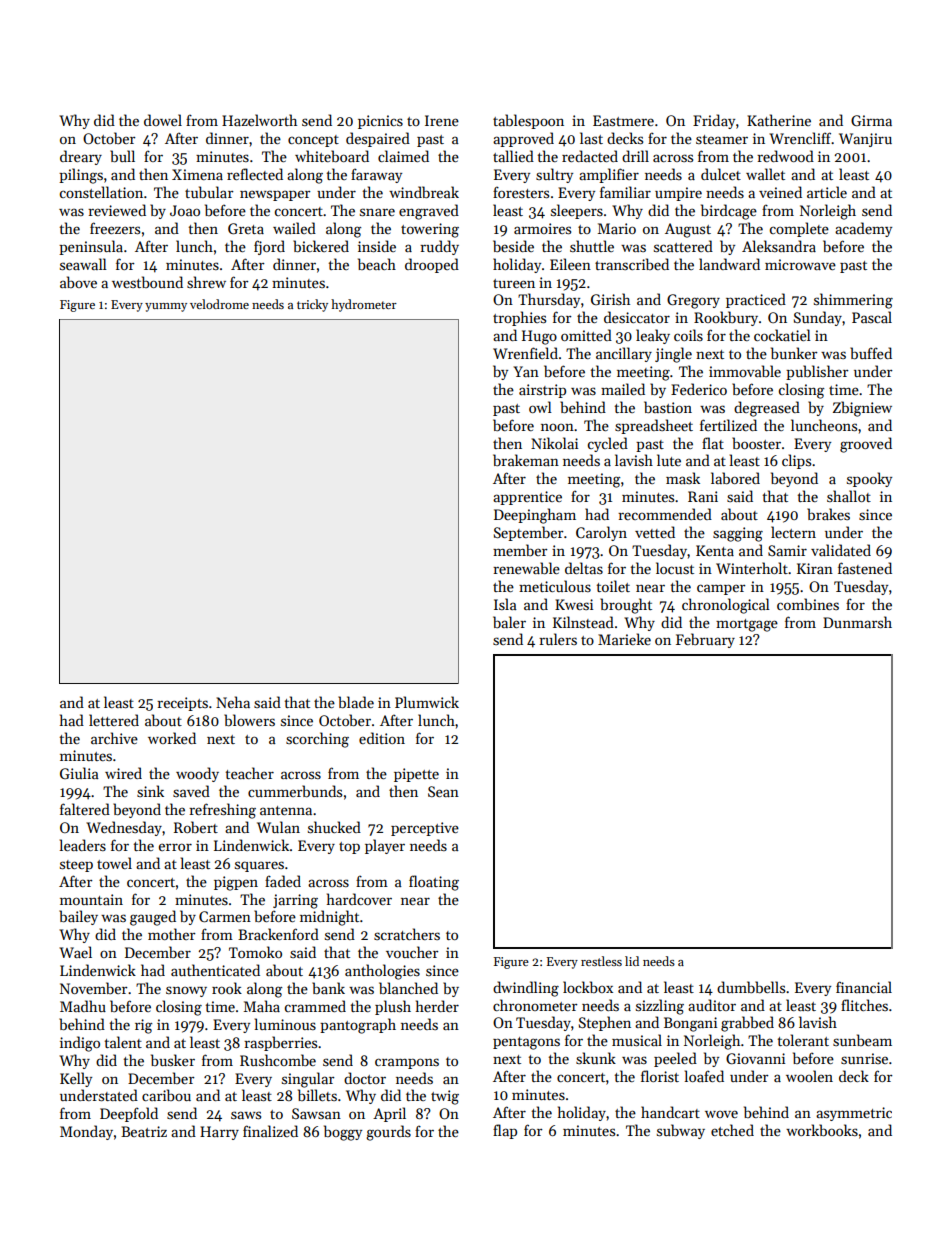 This screenshot has width=952, height=1233. What do you see at coordinates (197, 174) in the screenshot?
I see `Ximena` at bounding box center [197, 174].
